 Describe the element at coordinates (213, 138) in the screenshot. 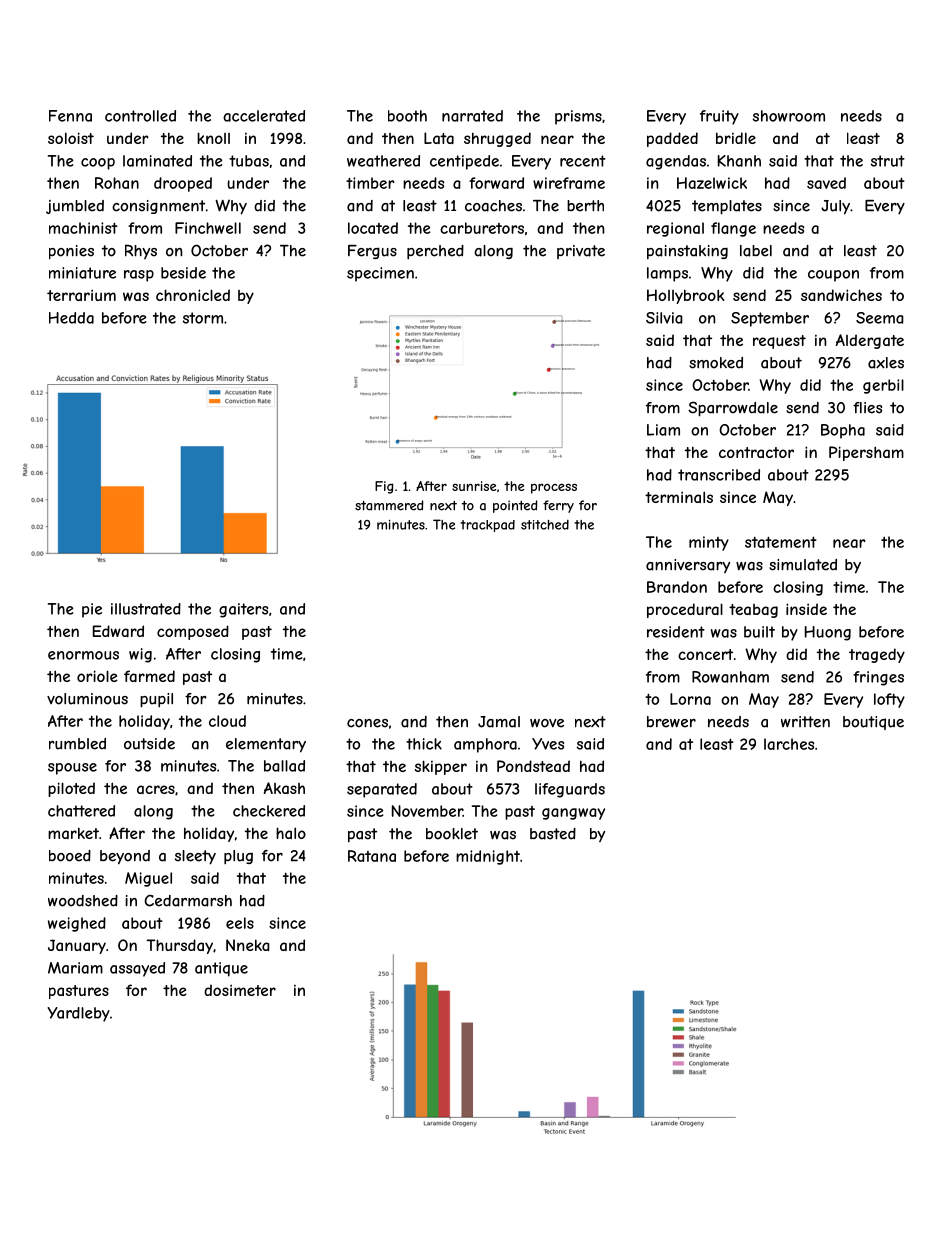

I see `knoll` at that location.
